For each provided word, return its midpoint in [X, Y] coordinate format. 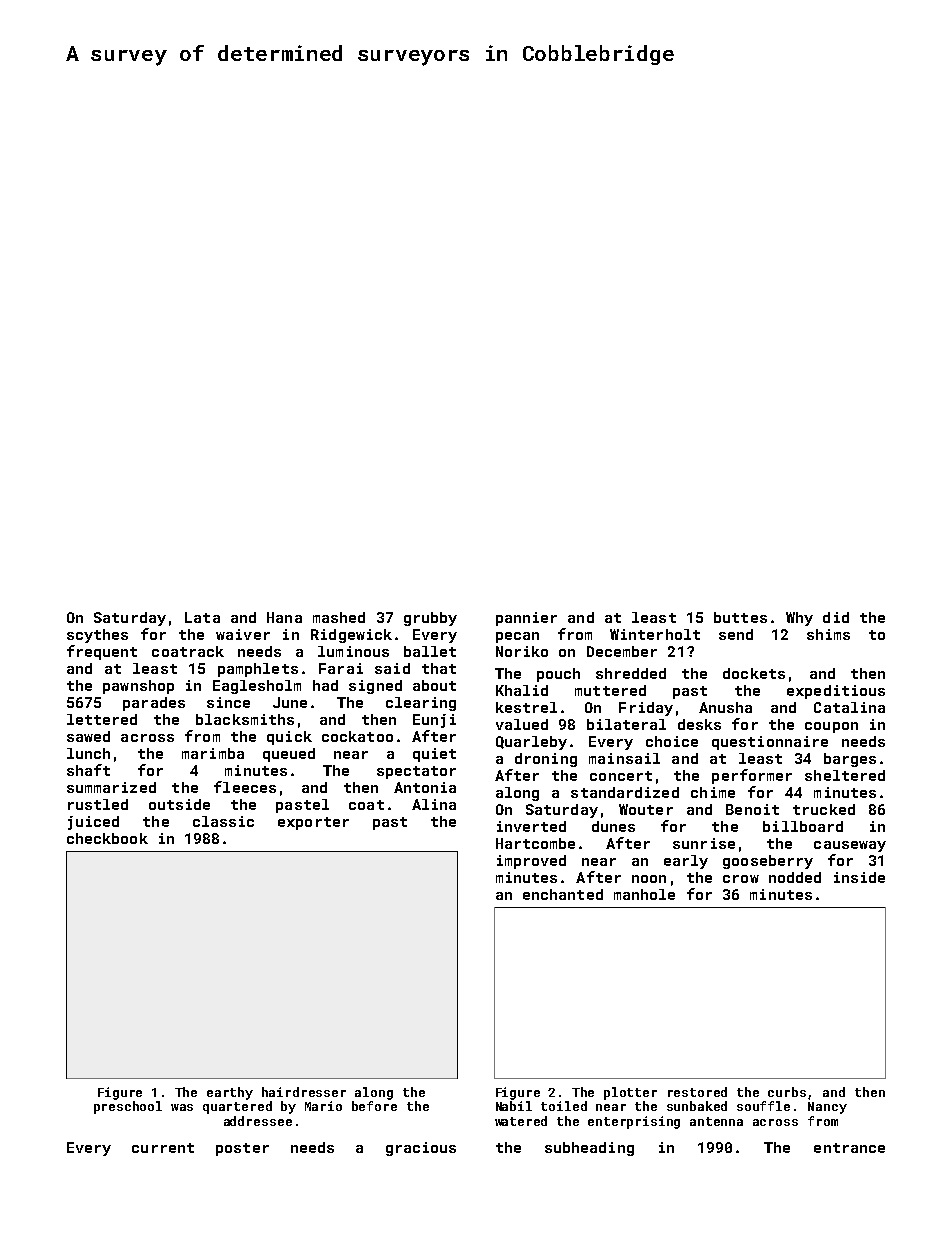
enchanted [563, 894]
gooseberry [768, 862]
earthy [230, 1093]
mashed [339, 617]
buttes [740, 617]
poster [242, 1149]
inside [859, 877]
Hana [284, 617]
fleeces [245, 787]
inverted [531, 826]
